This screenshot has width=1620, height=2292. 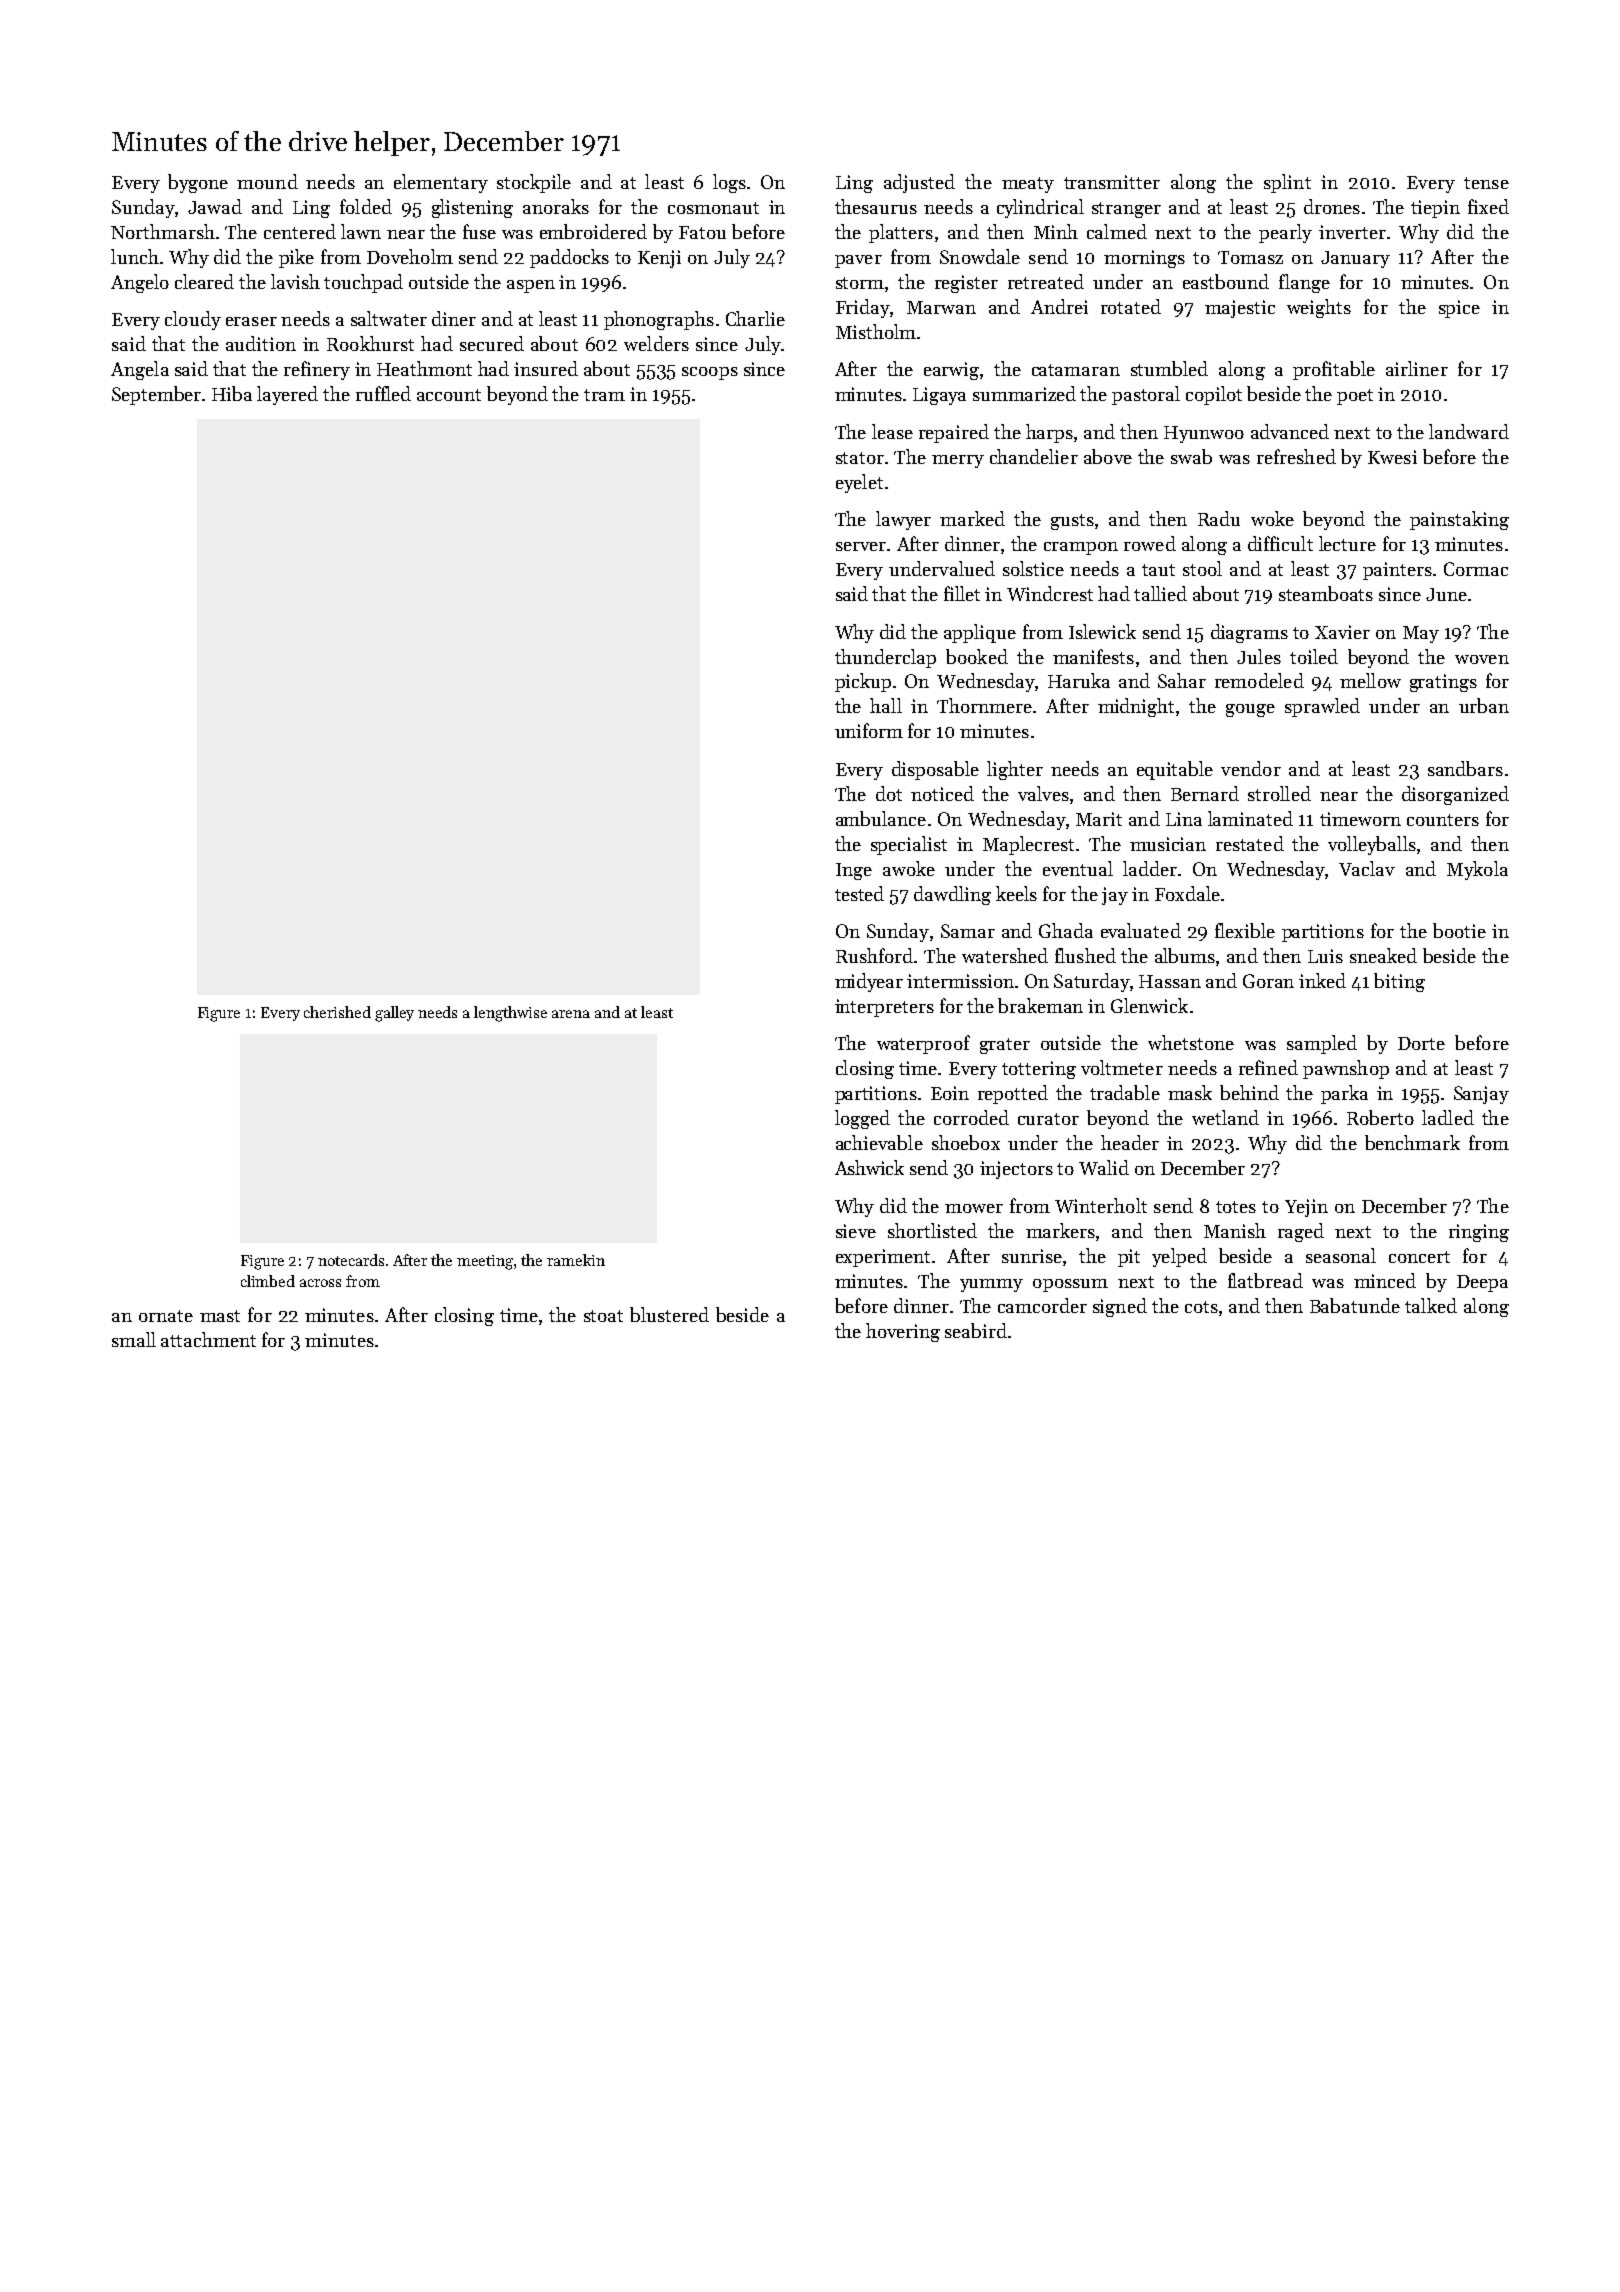 I want to click on ladled, so click(x=1448, y=1117).
